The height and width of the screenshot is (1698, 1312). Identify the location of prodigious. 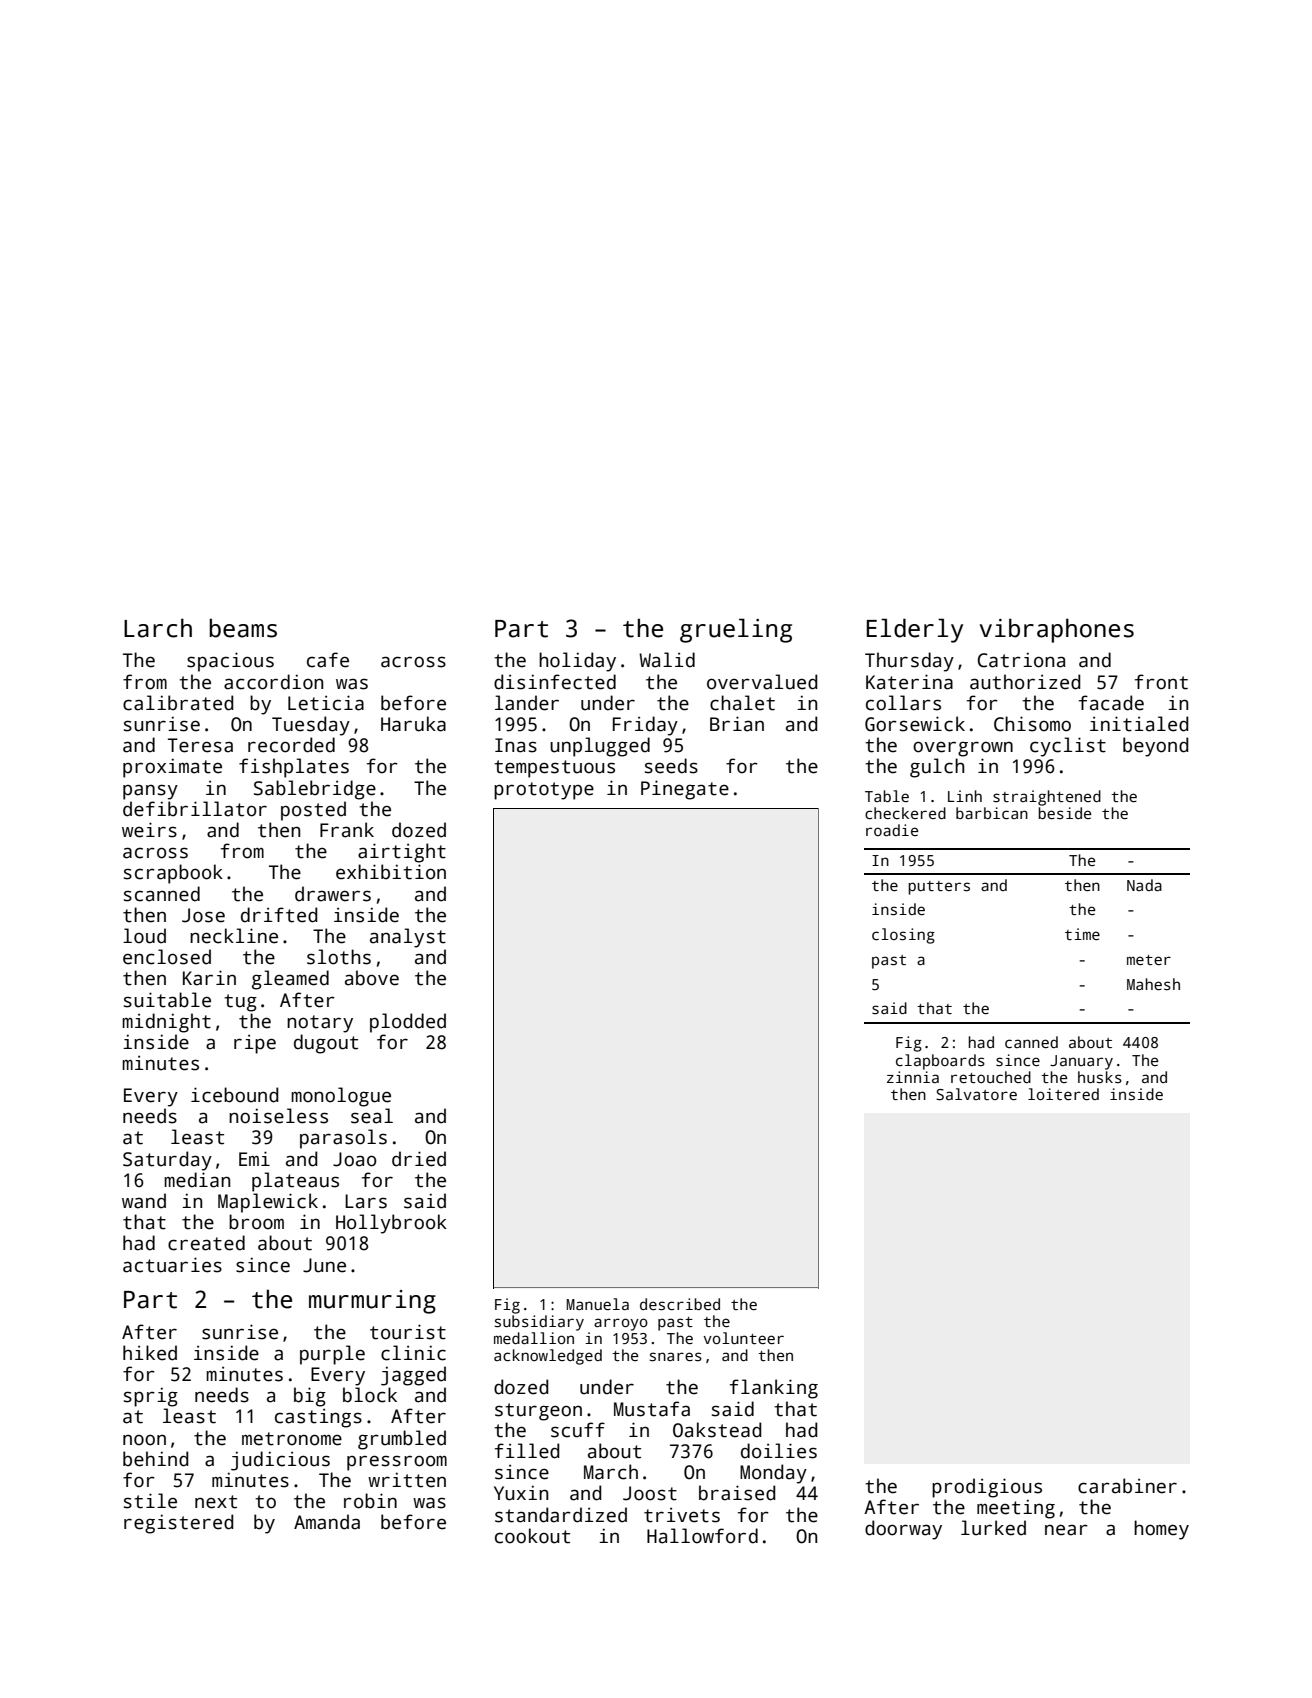
(987, 1488).
